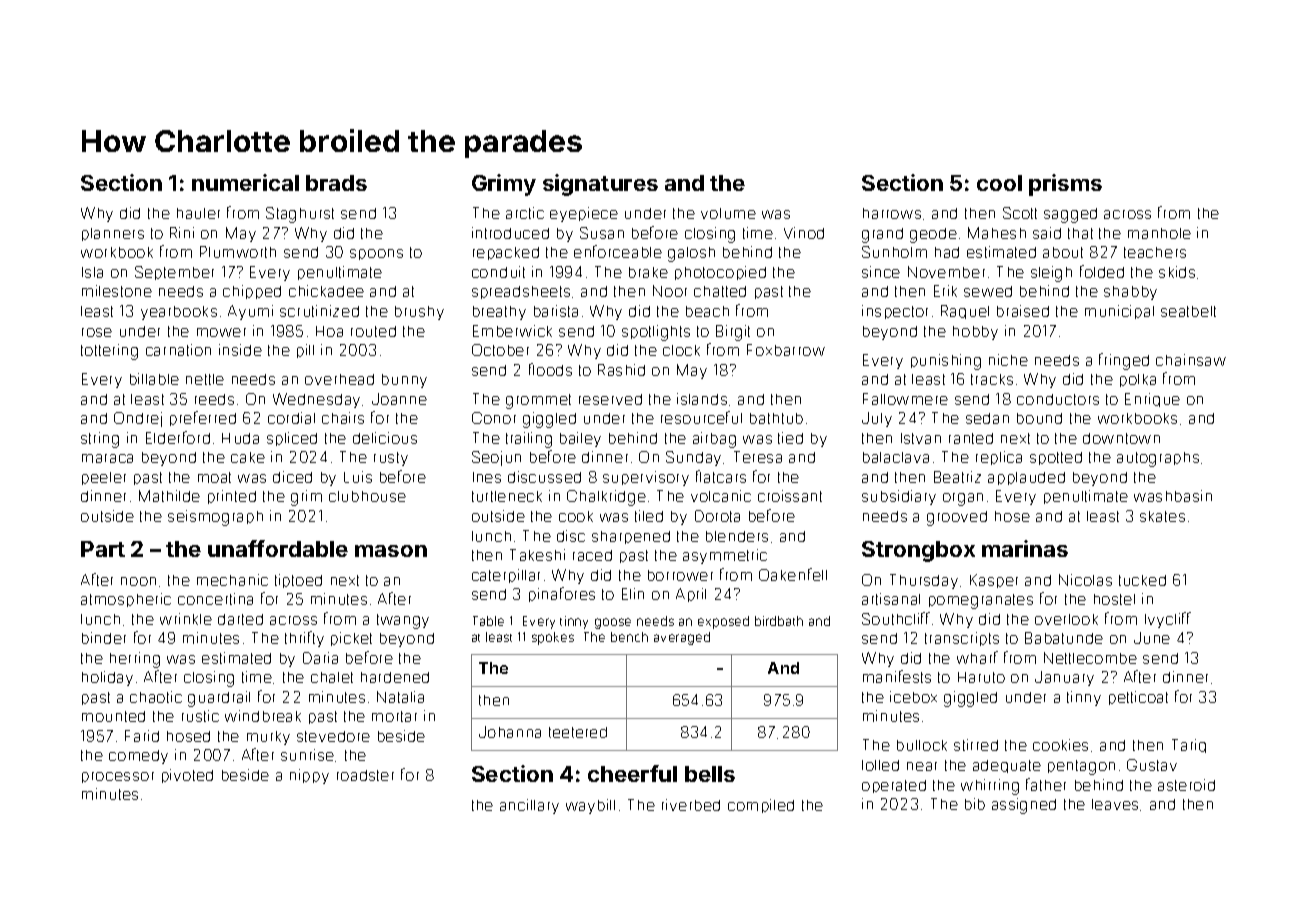  I want to click on hobby, so click(975, 333).
